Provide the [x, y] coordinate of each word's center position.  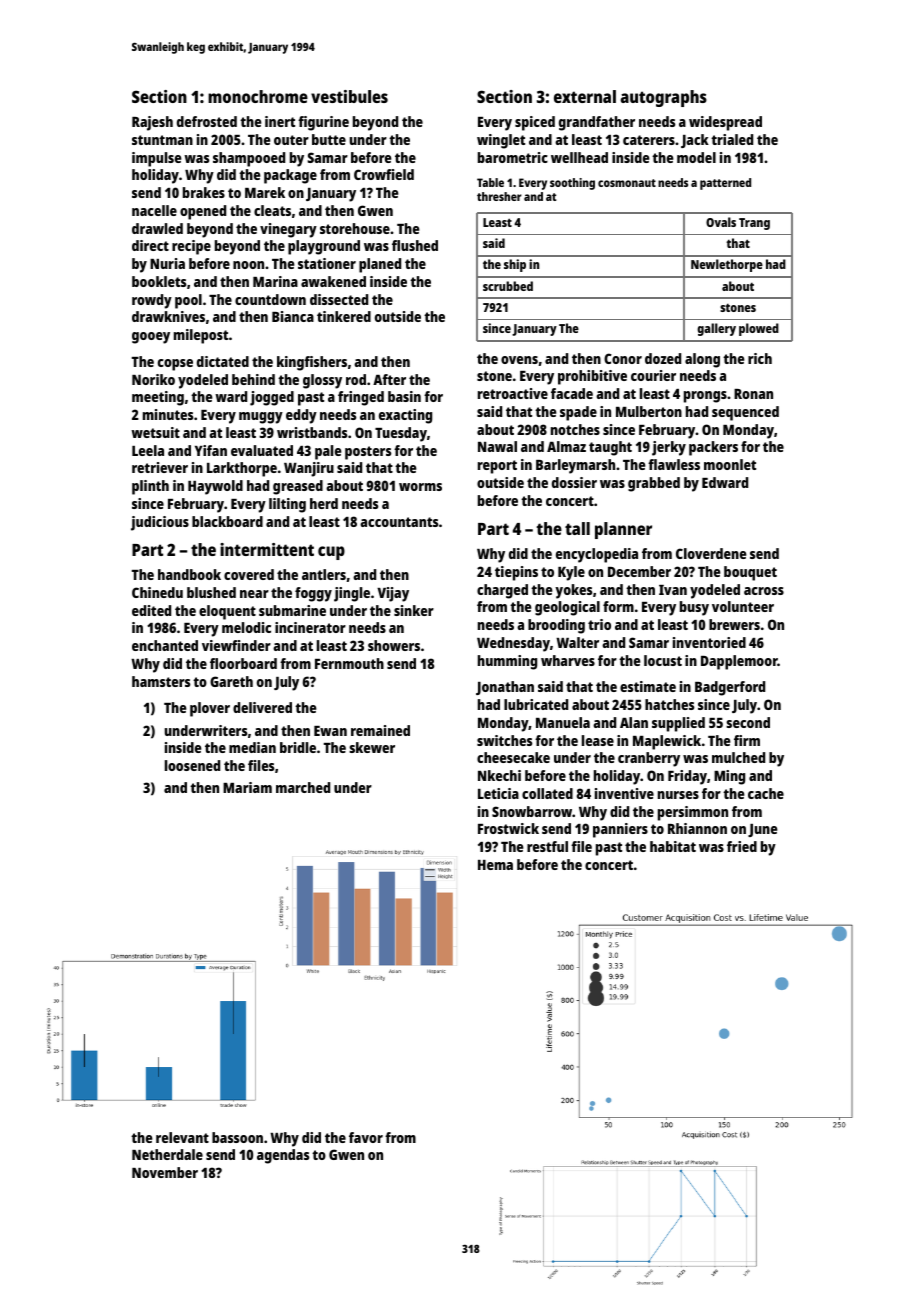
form [618, 606]
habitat [673, 846]
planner [623, 530]
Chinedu [157, 592]
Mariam [247, 787]
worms [420, 487]
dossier [574, 482]
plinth [150, 487]
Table [490, 182]
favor [366, 1137]
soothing [572, 184]
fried [742, 846]
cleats [272, 210]
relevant [182, 1137]
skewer [372, 747]
